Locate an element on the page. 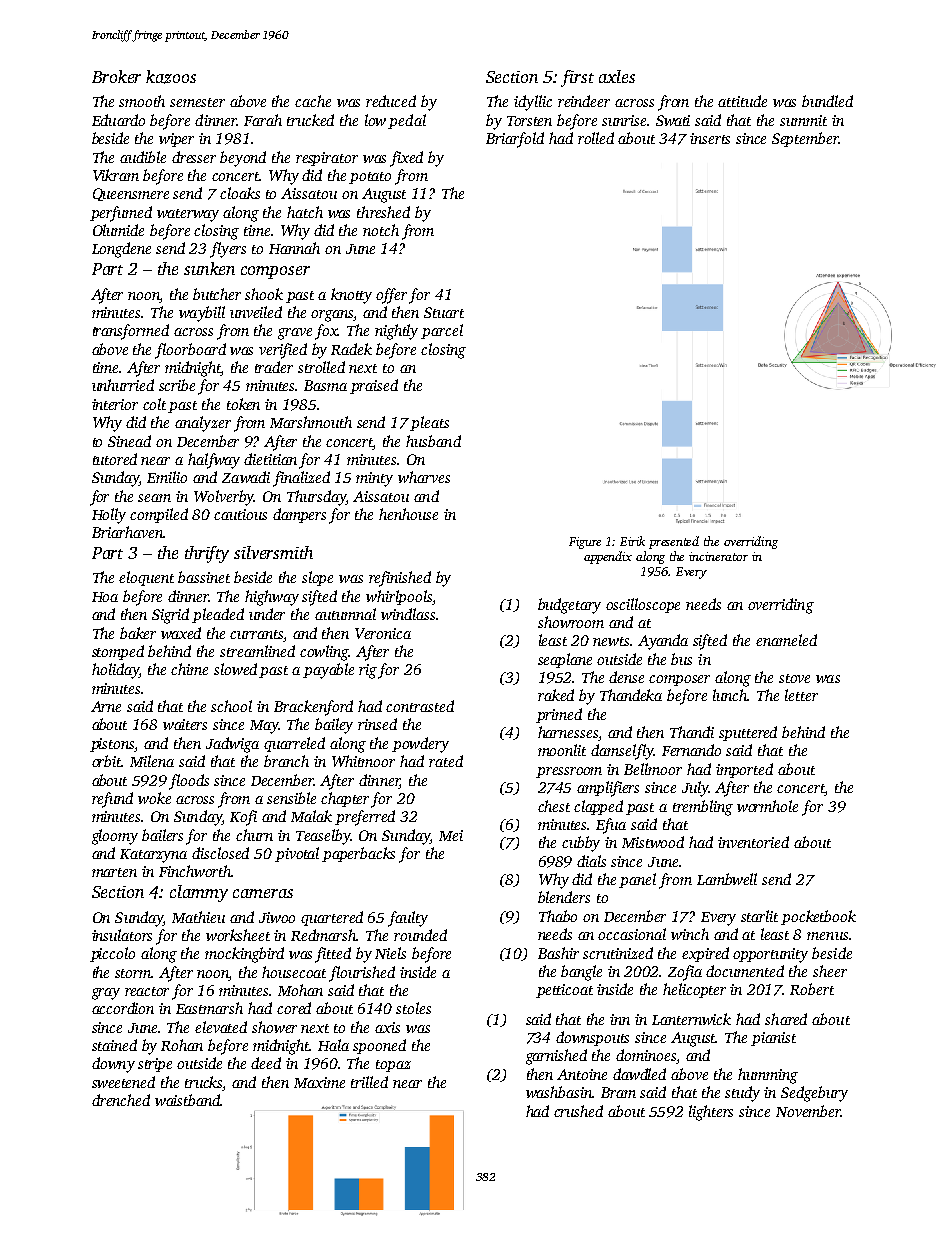  deed is located at coordinates (266, 1063).
